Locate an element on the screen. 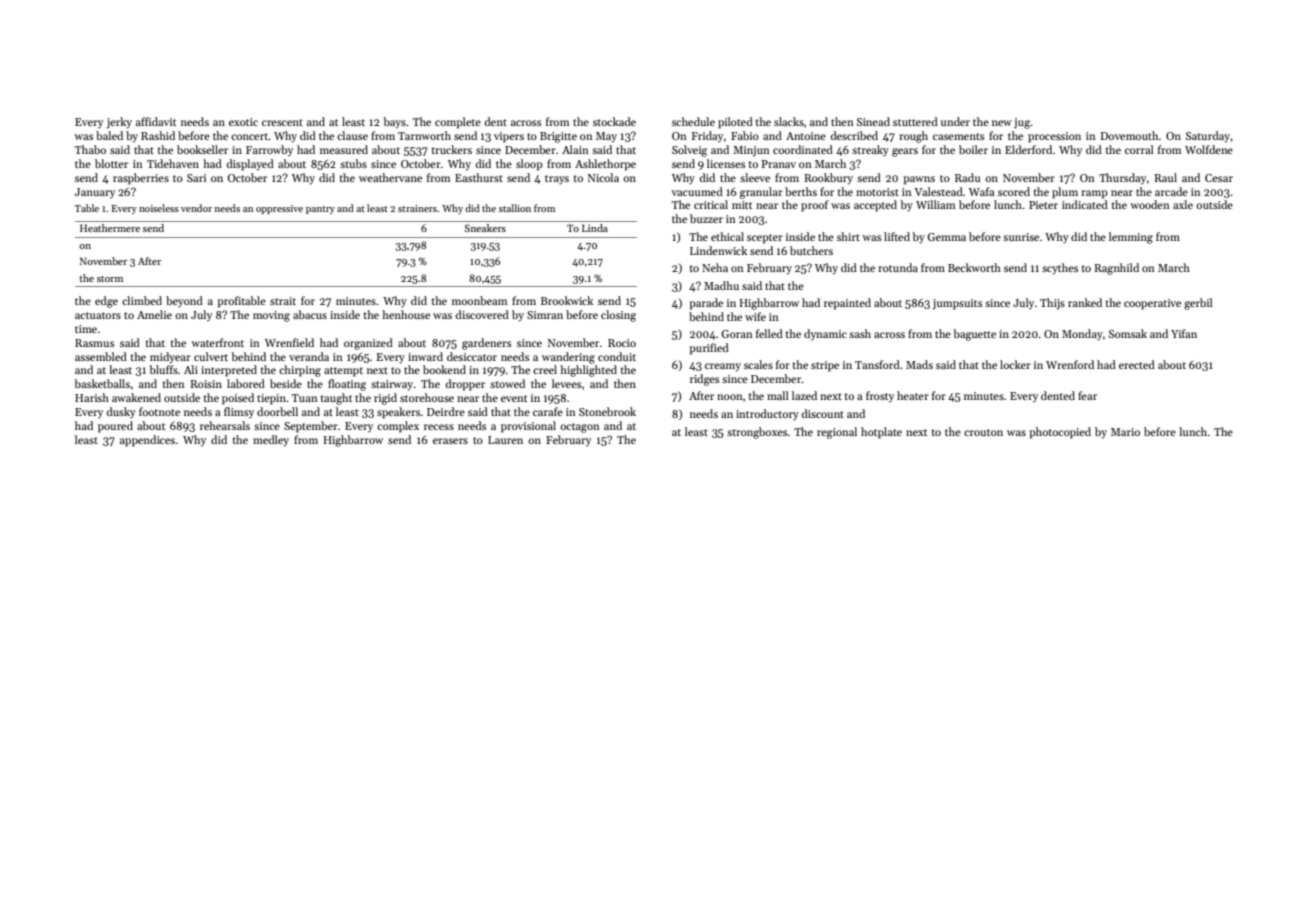 The image size is (1308, 924). sunrise is located at coordinates (1021, 237).
